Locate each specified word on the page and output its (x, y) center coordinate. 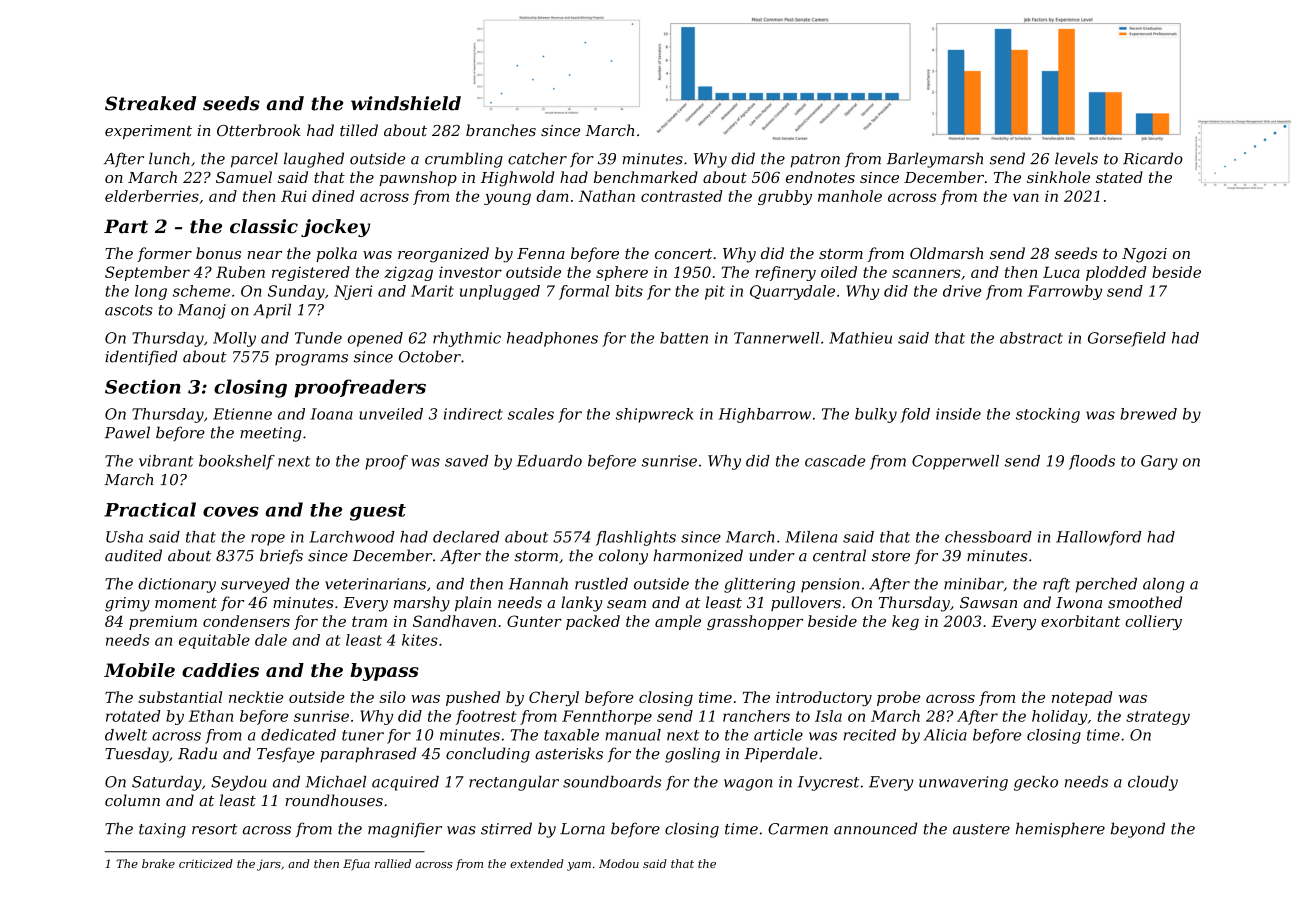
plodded (1116, 273)
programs (311, 360)
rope (268, 540)
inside (958, 414)
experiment (148, 132)
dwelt (126, 735)
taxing (162, 830)
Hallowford (1098, 538)
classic (264, 226)
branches (501, 130)
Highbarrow (764, 415)
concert (683, 253)
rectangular (514, 783)
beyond (1138, 830)
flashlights (636, 538)
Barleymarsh (935, 160)
